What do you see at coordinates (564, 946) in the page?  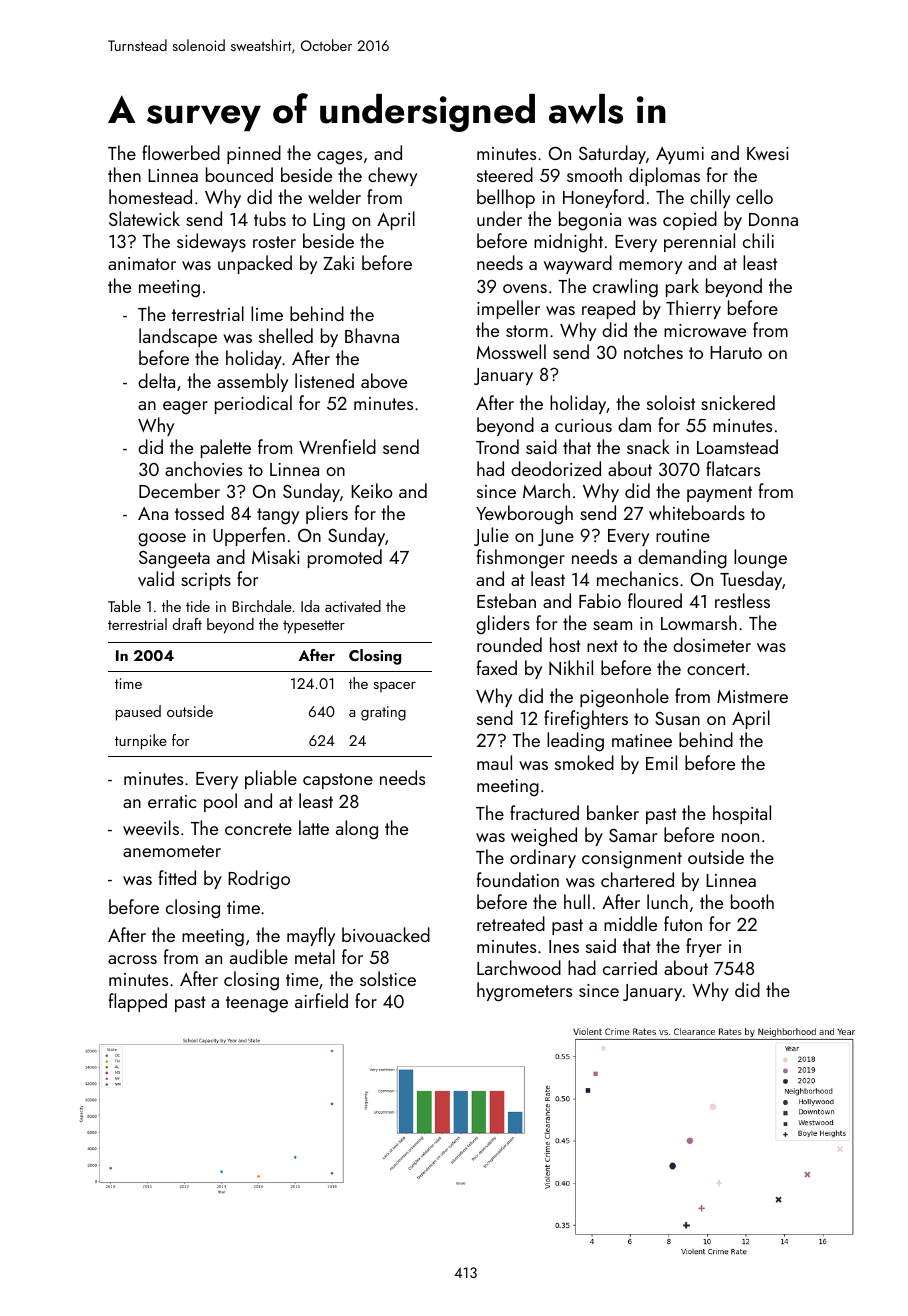 I see `Ines` at bounding box center [564, 946].
